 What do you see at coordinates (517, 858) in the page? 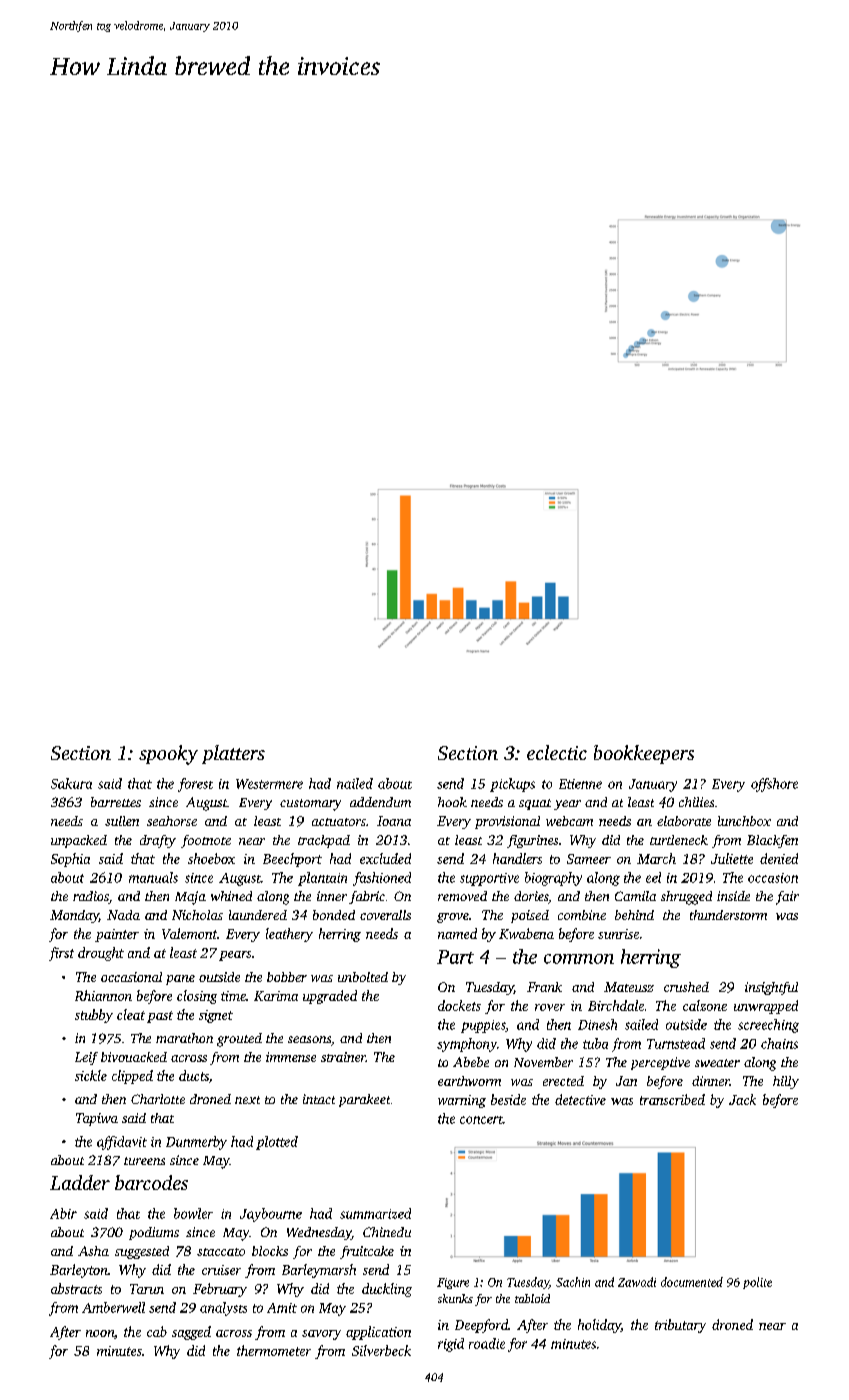
I see `handlers` at bounding box center [517, 858].
